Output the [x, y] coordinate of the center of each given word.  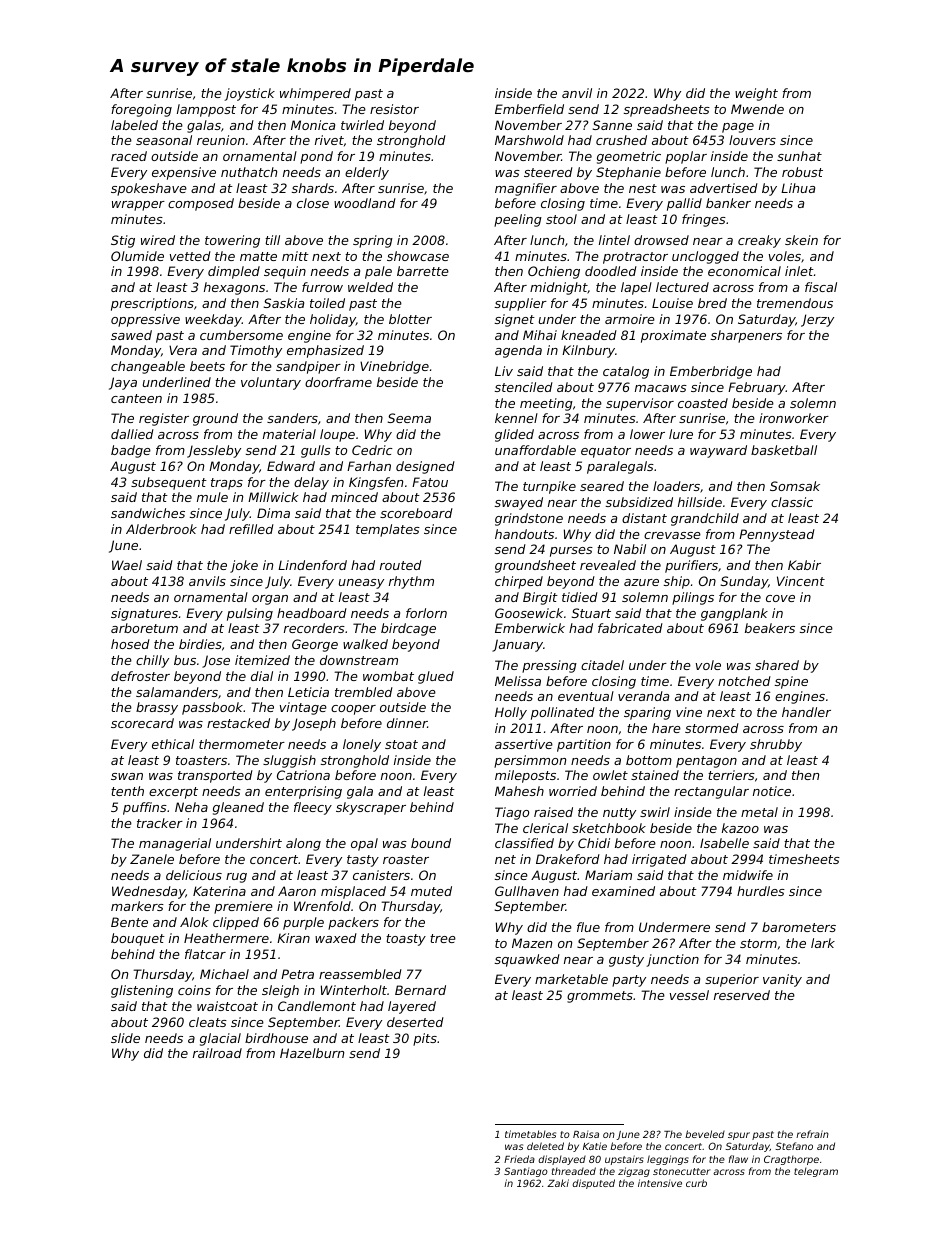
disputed [594, 1184]
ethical [173, 744]
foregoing [141, 110]
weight [756, 94]
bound [431, 843]
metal [759, 812]
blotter [410, 319]
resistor [394, 109]
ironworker [794, 418]
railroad [217, 1053]
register [164, 419]
